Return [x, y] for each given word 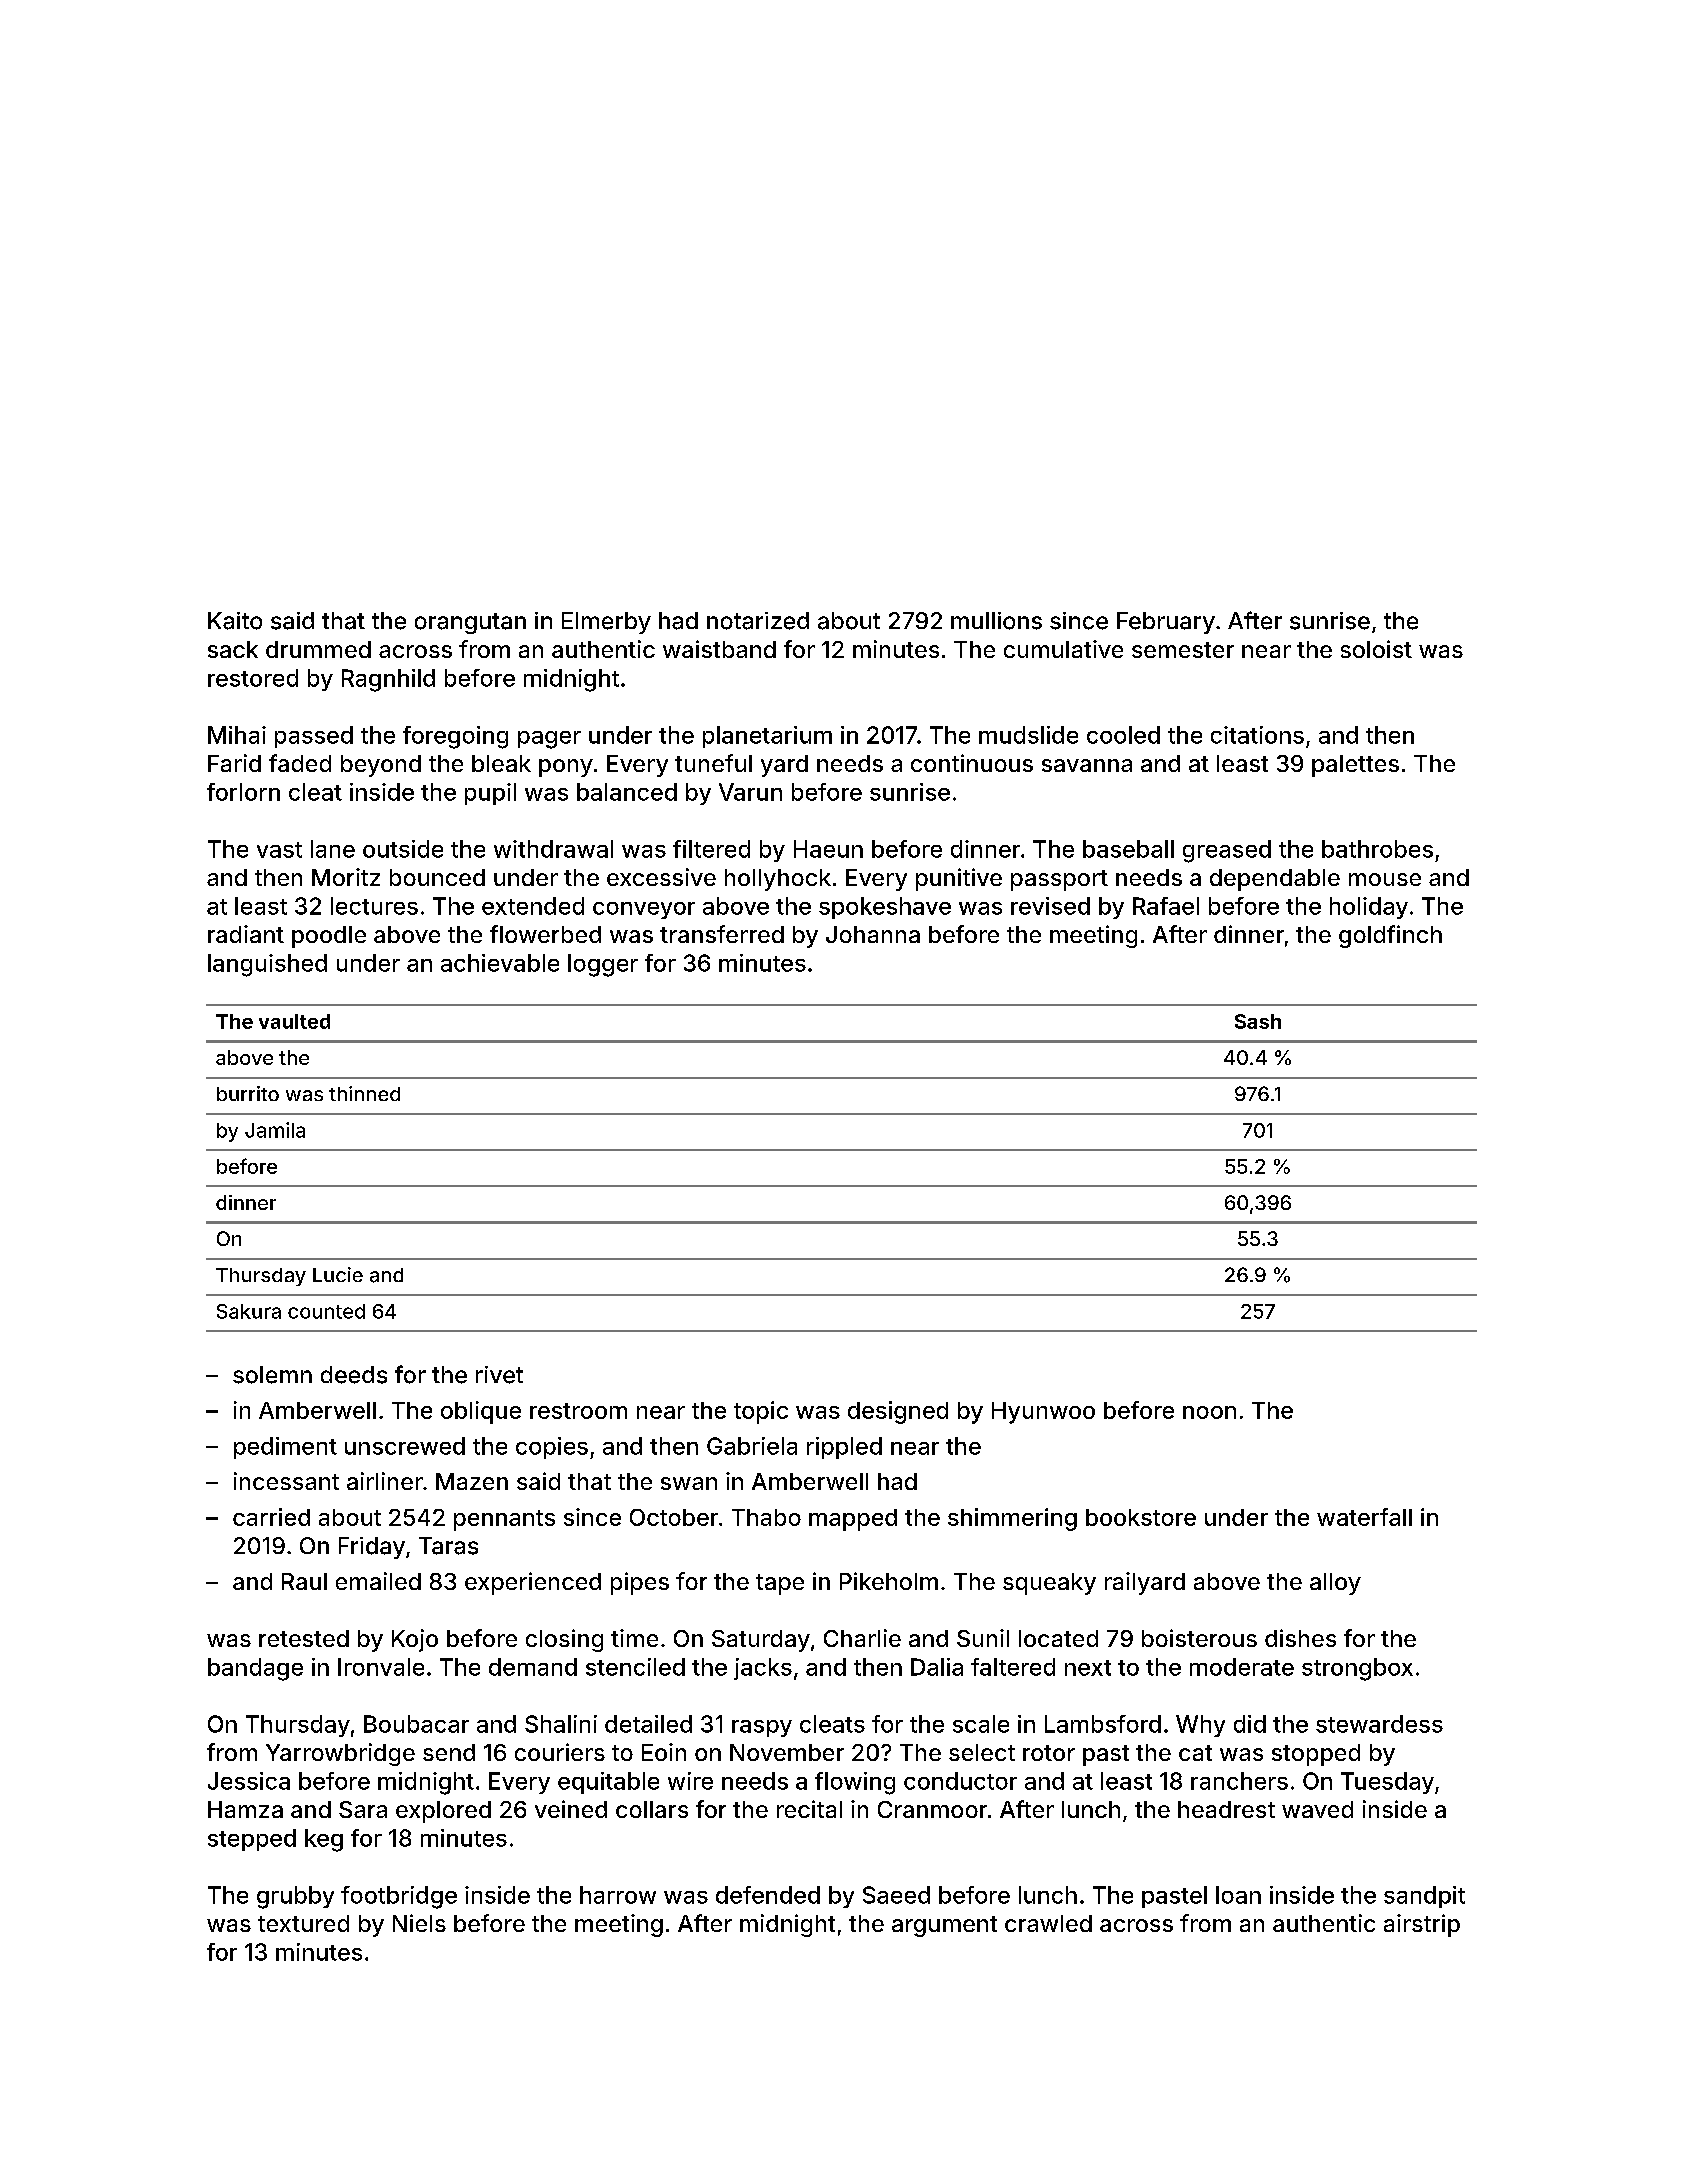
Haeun [828, 849]
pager [549, 740]
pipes [640, 1583]
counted [326, 1311]
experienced [533, 1583]
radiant [246, 934]
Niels [419, 1923]
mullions [996, 621]
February [1166, 623]
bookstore [1141, 1517]
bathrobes [1377, 849]
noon [1209, 1412]
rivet [499, 1375]
